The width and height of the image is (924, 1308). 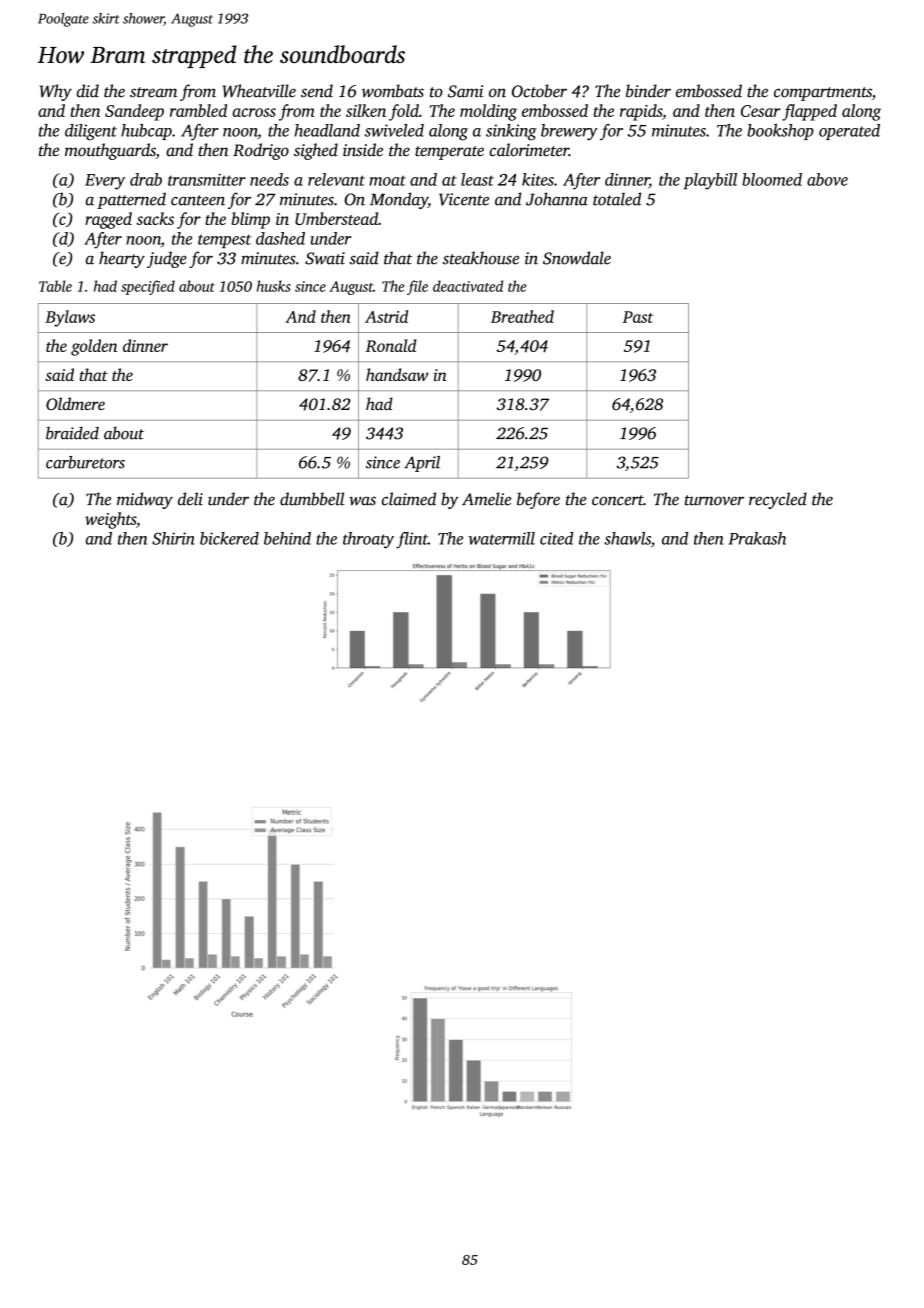 I want to click on cited, so click(x=556, y=538).
